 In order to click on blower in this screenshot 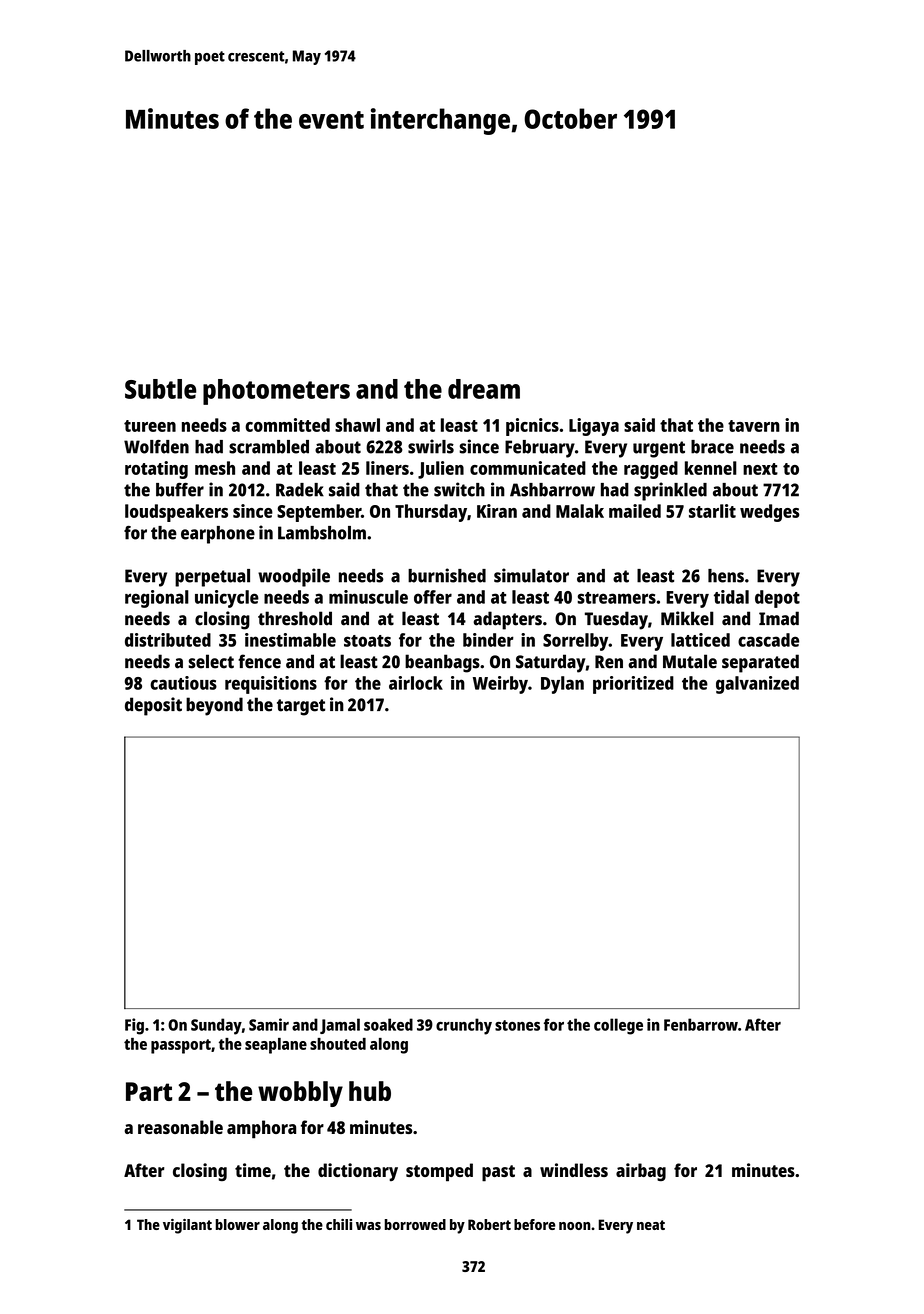, I will do `click(238, 1224)`.
